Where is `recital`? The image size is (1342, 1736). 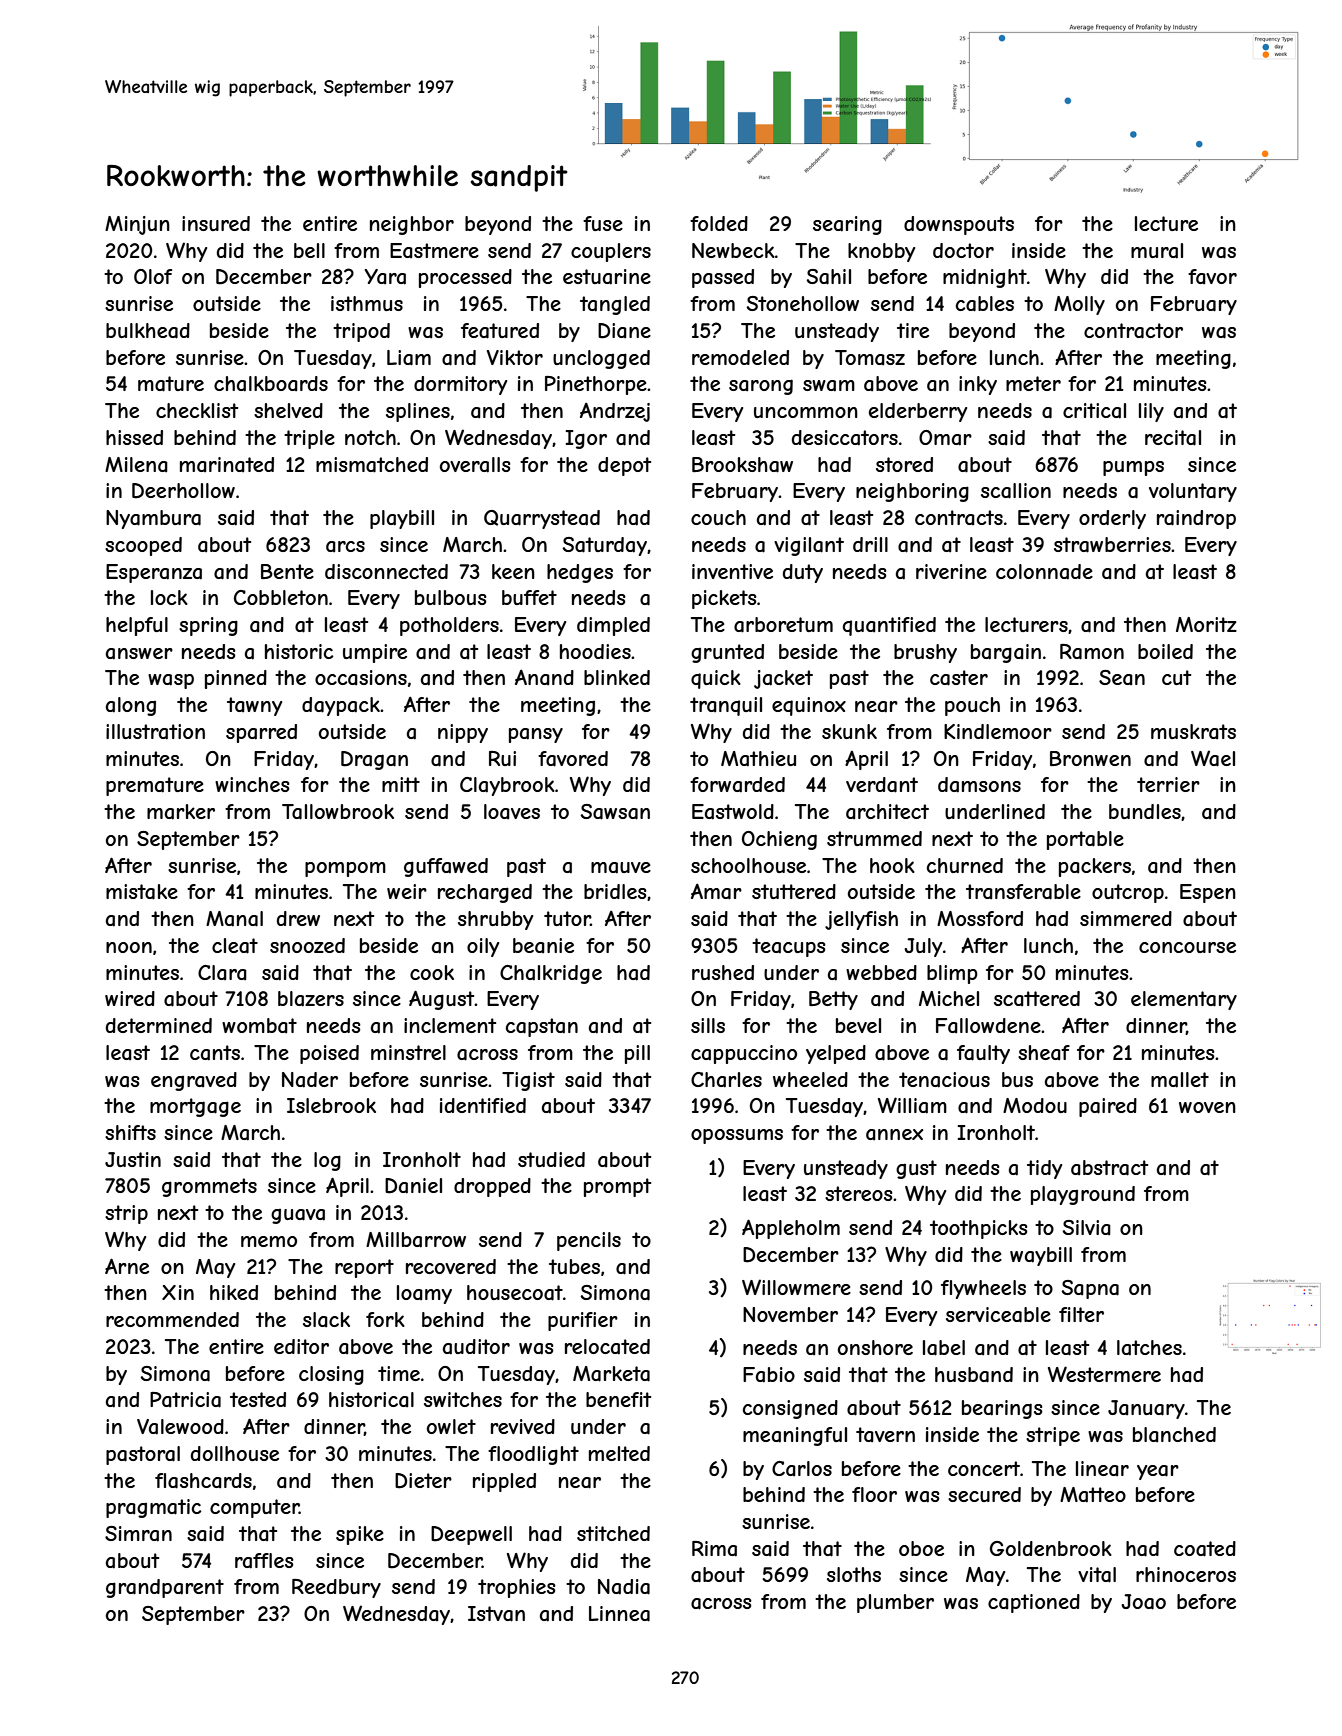 recital is located at coordinates (1173, 438).
